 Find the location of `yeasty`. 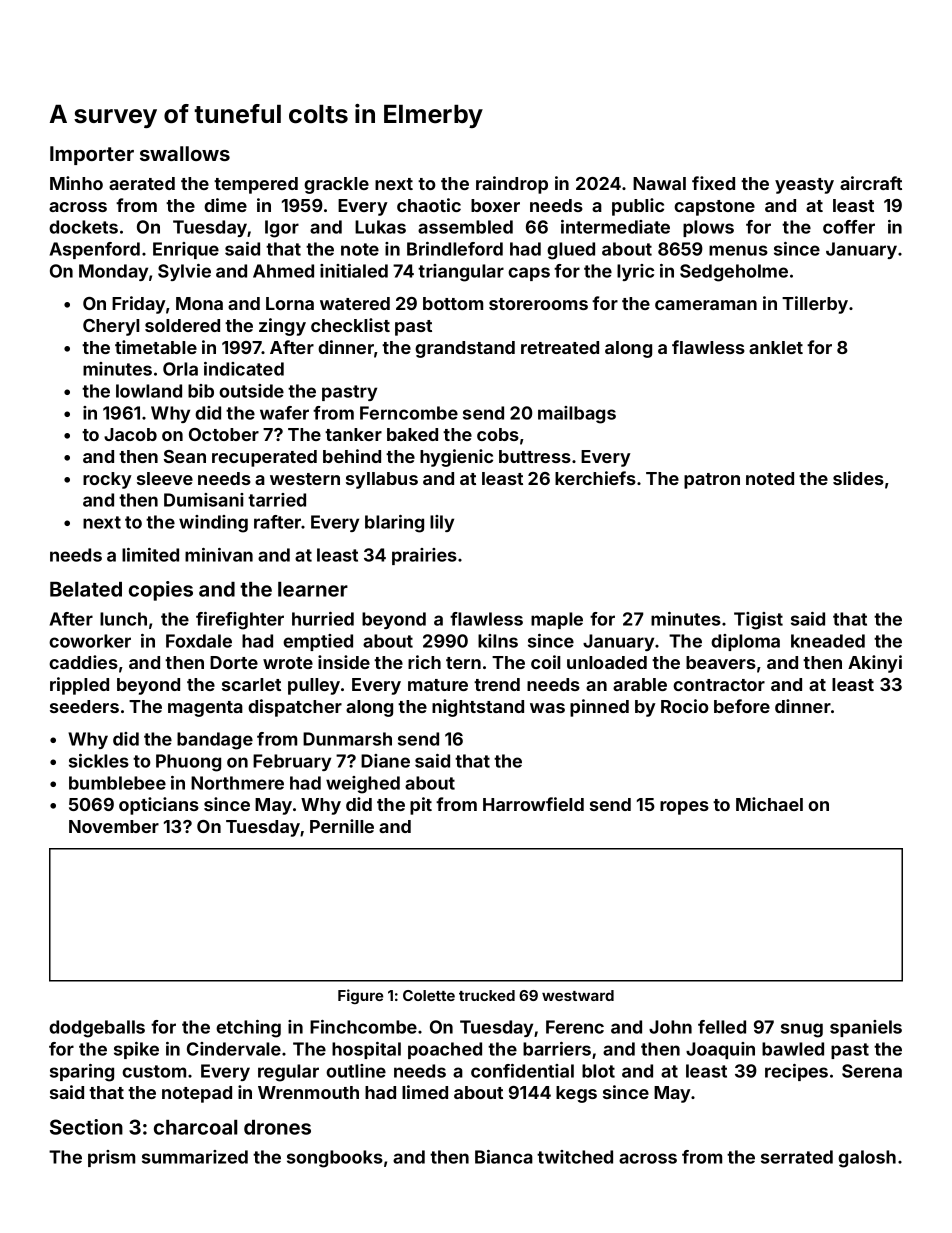

yeasty is located at coordinates (804, 186).
